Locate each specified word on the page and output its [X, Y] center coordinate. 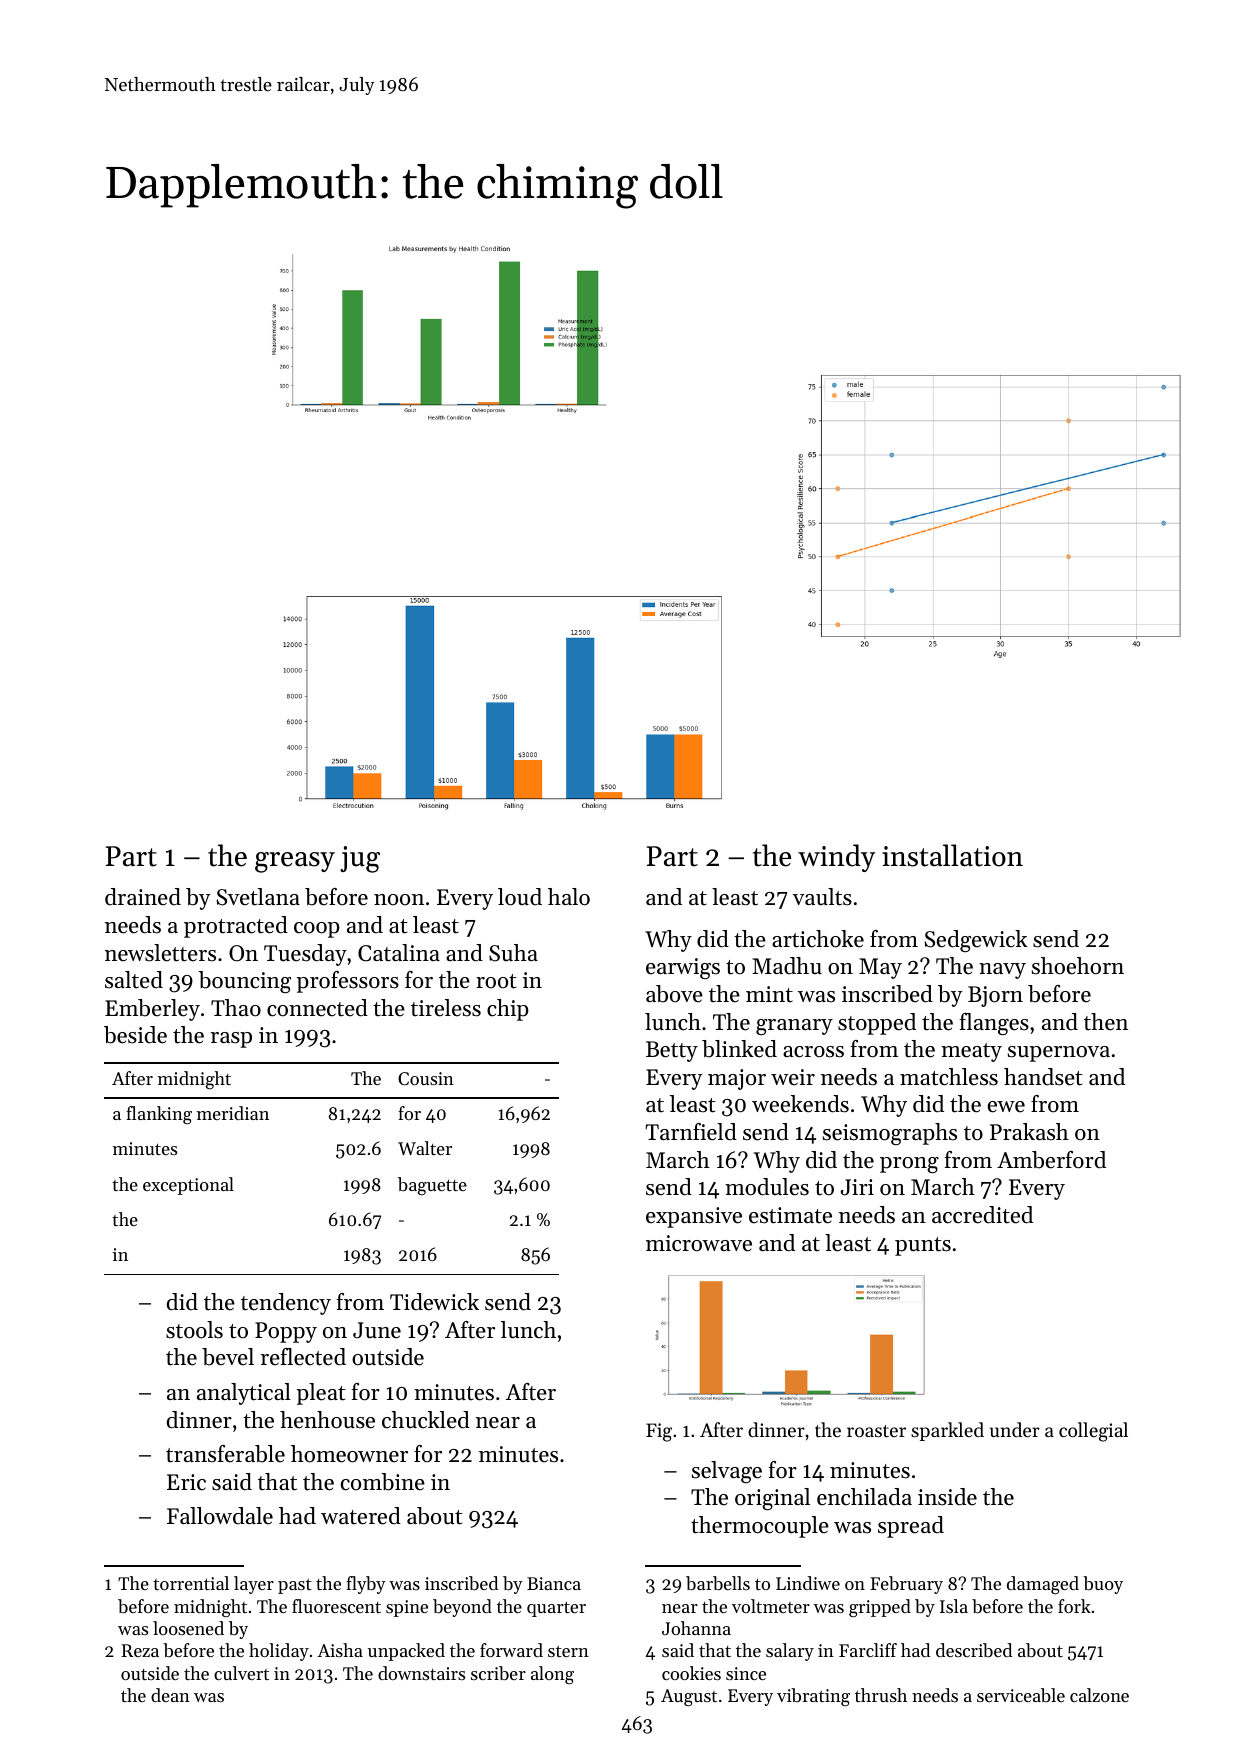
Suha [513, 953]
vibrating [813, 1697]
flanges [994, 1024]
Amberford [1051, 1160]
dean [170, 1695]
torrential [191, 1583]
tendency [286, 1304]
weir [793, 1077]
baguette [432, 1186]
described [974, 1650]
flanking [159, 1115]
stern [568, 1651]
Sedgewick [976, 941]
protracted [236, 927]
